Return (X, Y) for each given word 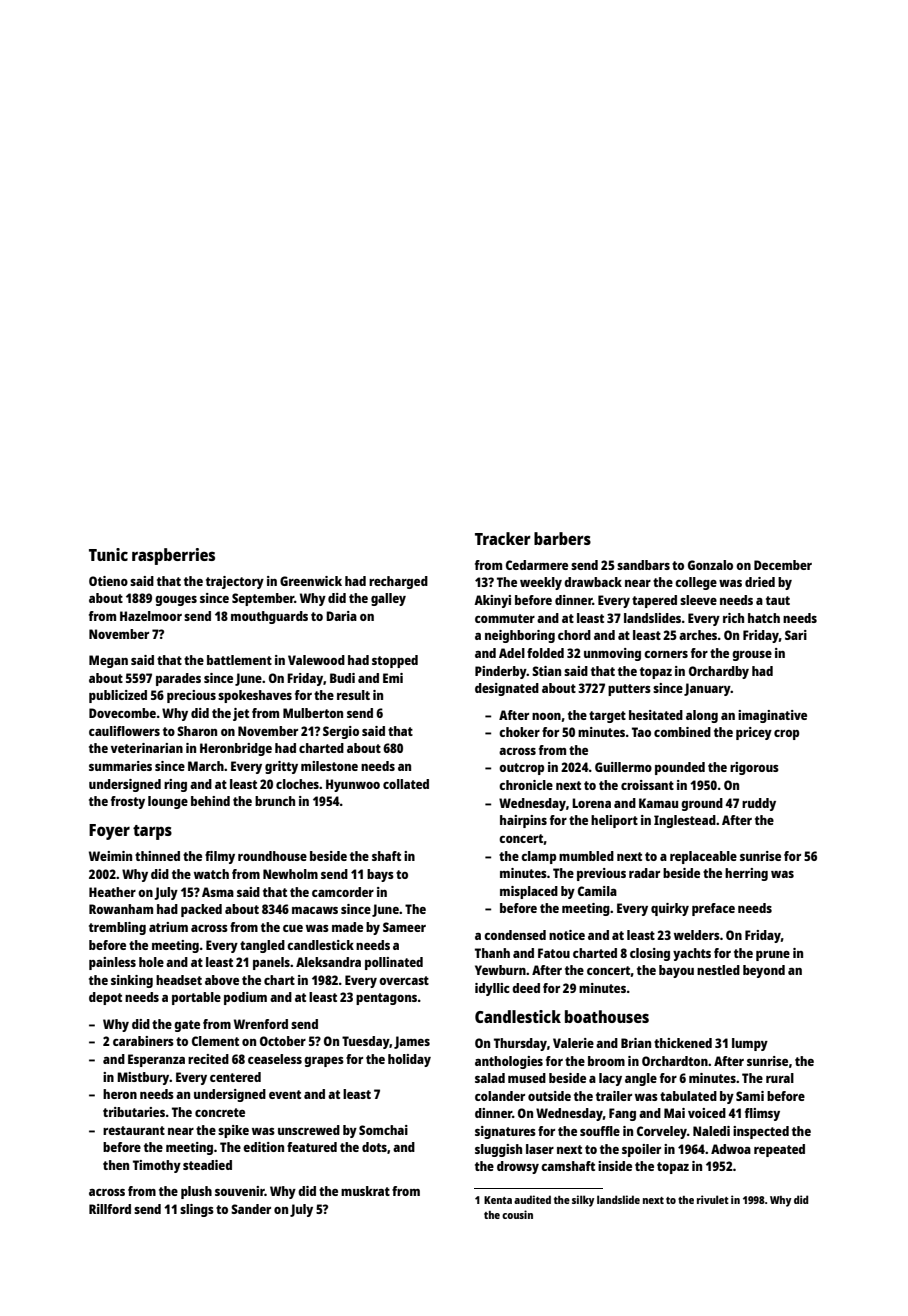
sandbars (643, 565)
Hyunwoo (353, 785)
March (206, 766)
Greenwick (311, 581)
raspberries (173, 556)
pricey (754, 733)
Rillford (110, 1209)
